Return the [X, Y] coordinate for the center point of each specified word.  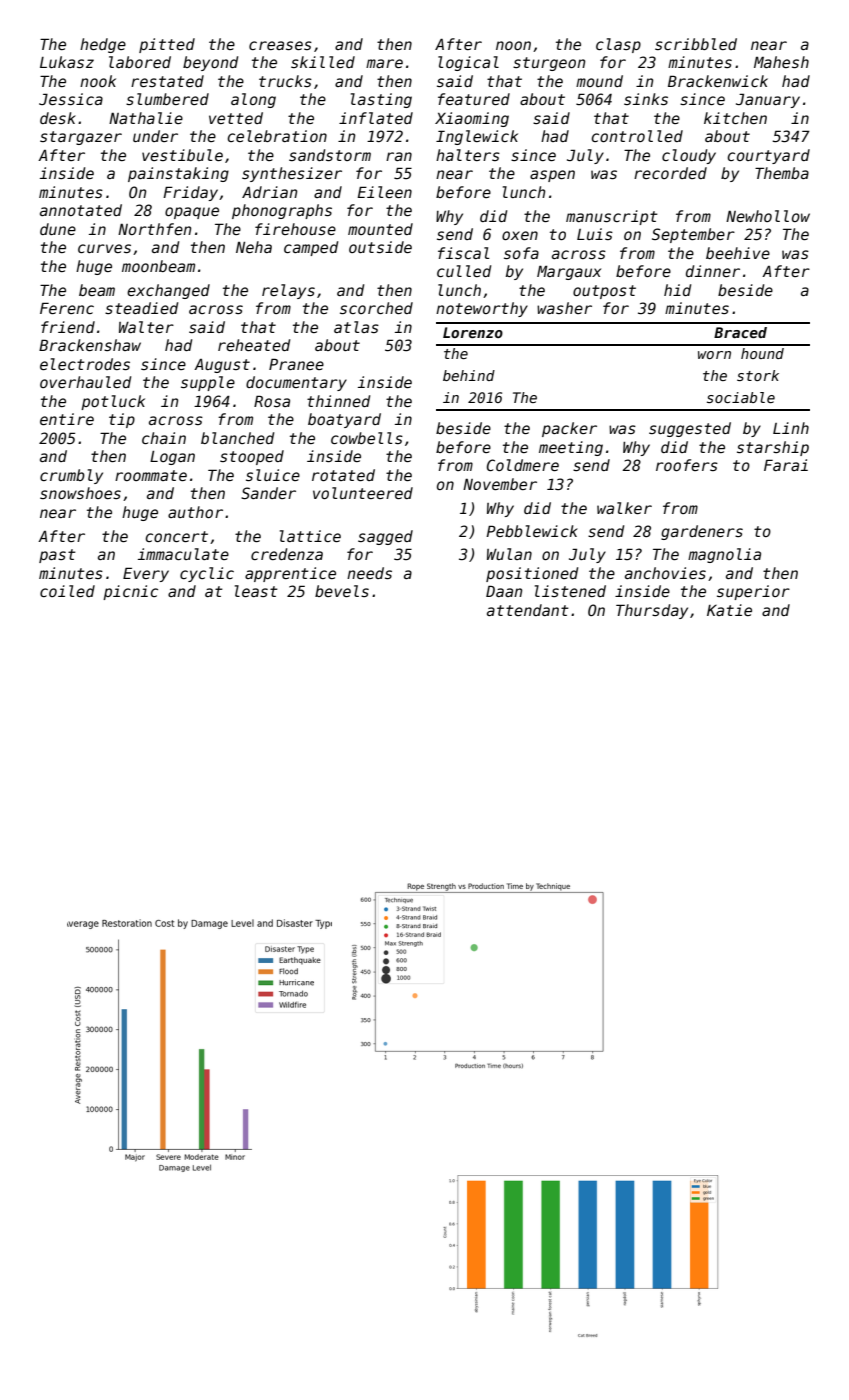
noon [513, 45]
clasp [618, 45]
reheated [254, 345]
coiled [67, 591]
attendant [528, 610]
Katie [729, 610]
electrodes [85, 364]
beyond [210, 63]
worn [714, 355]
